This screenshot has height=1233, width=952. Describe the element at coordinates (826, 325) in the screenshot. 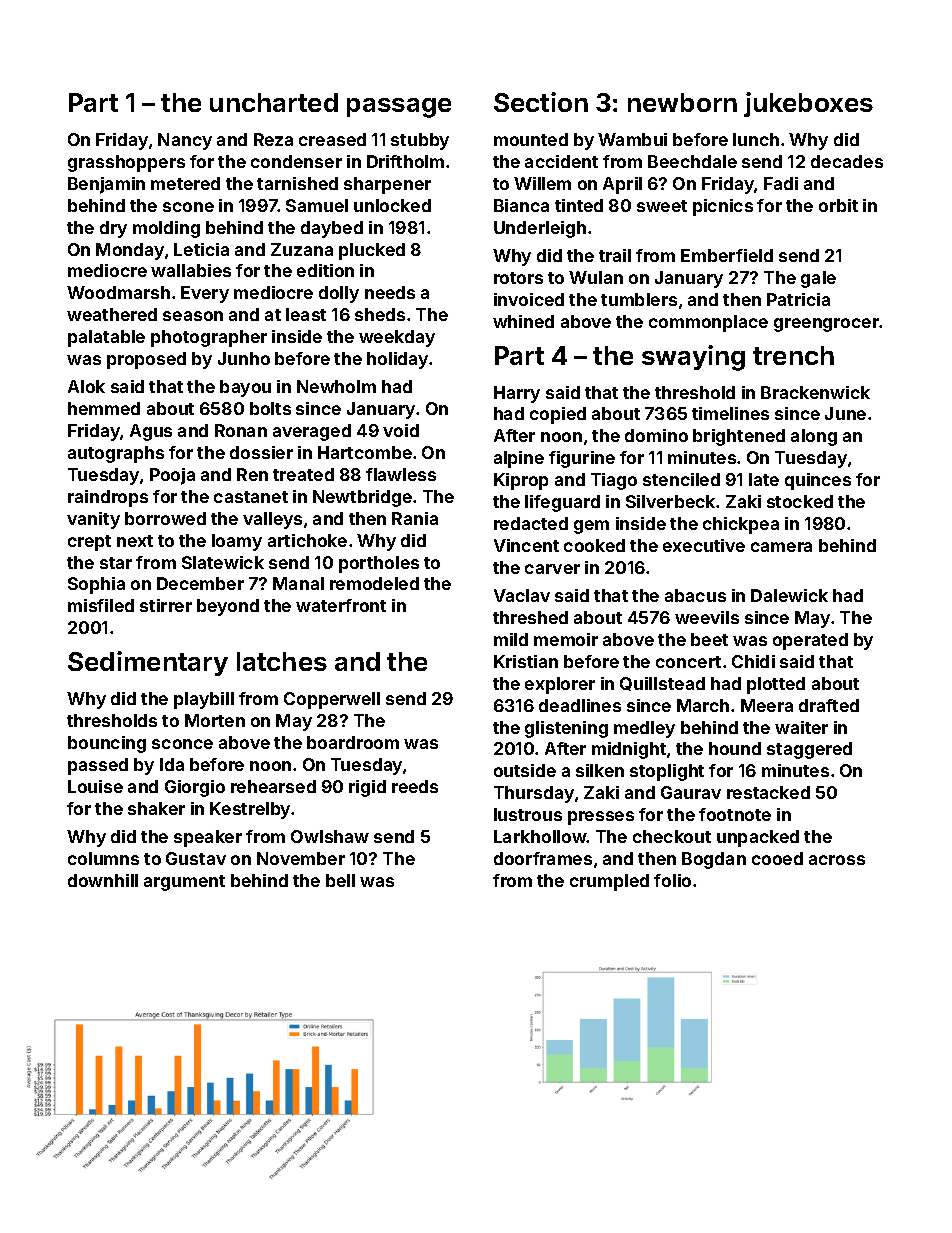

I see `greengrocer` at that location.
